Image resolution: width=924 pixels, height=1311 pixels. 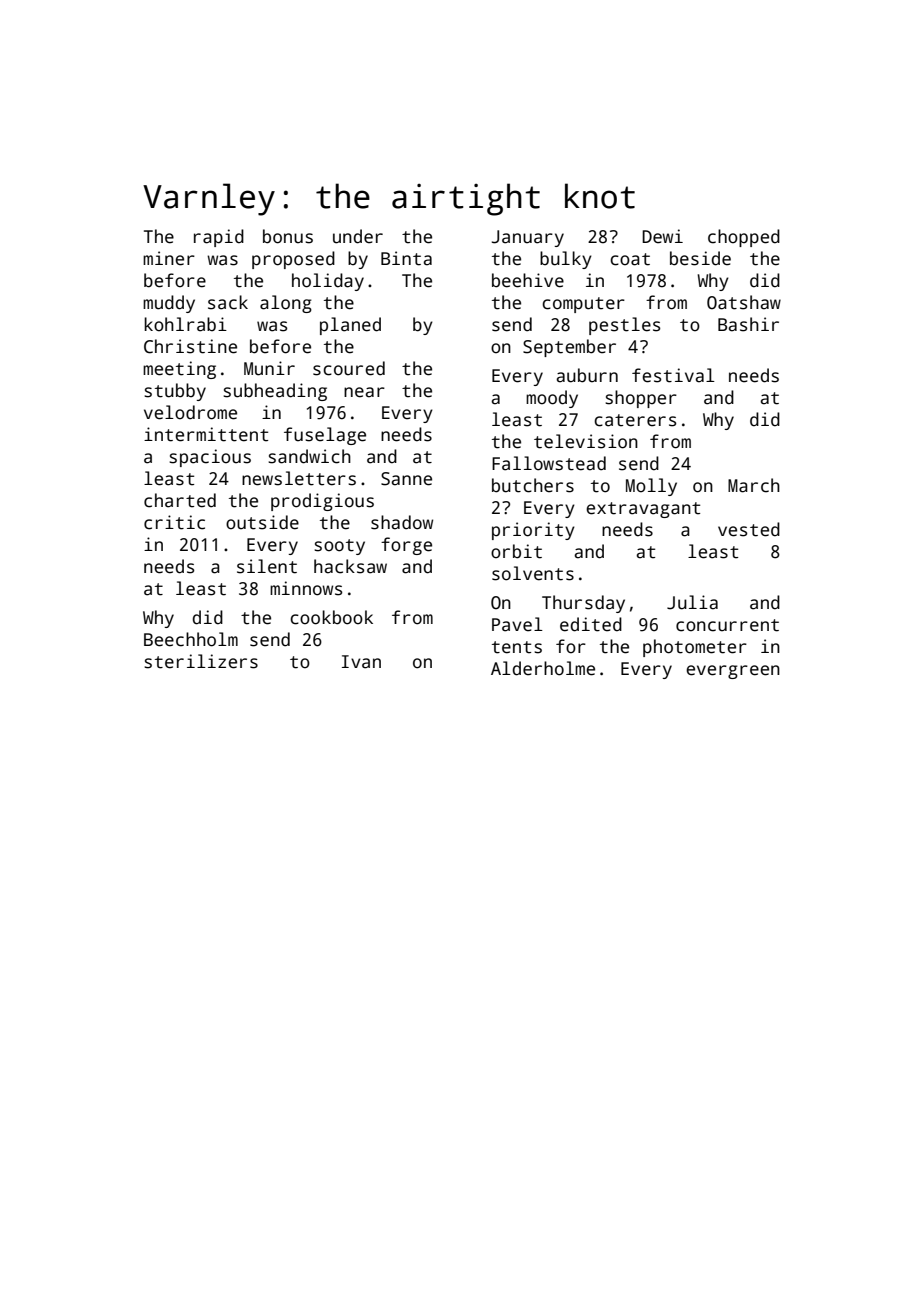 What do you see at coordinates (169, 304) in the screenshot?
I see `muddy` at bounding box center [169, 304].
